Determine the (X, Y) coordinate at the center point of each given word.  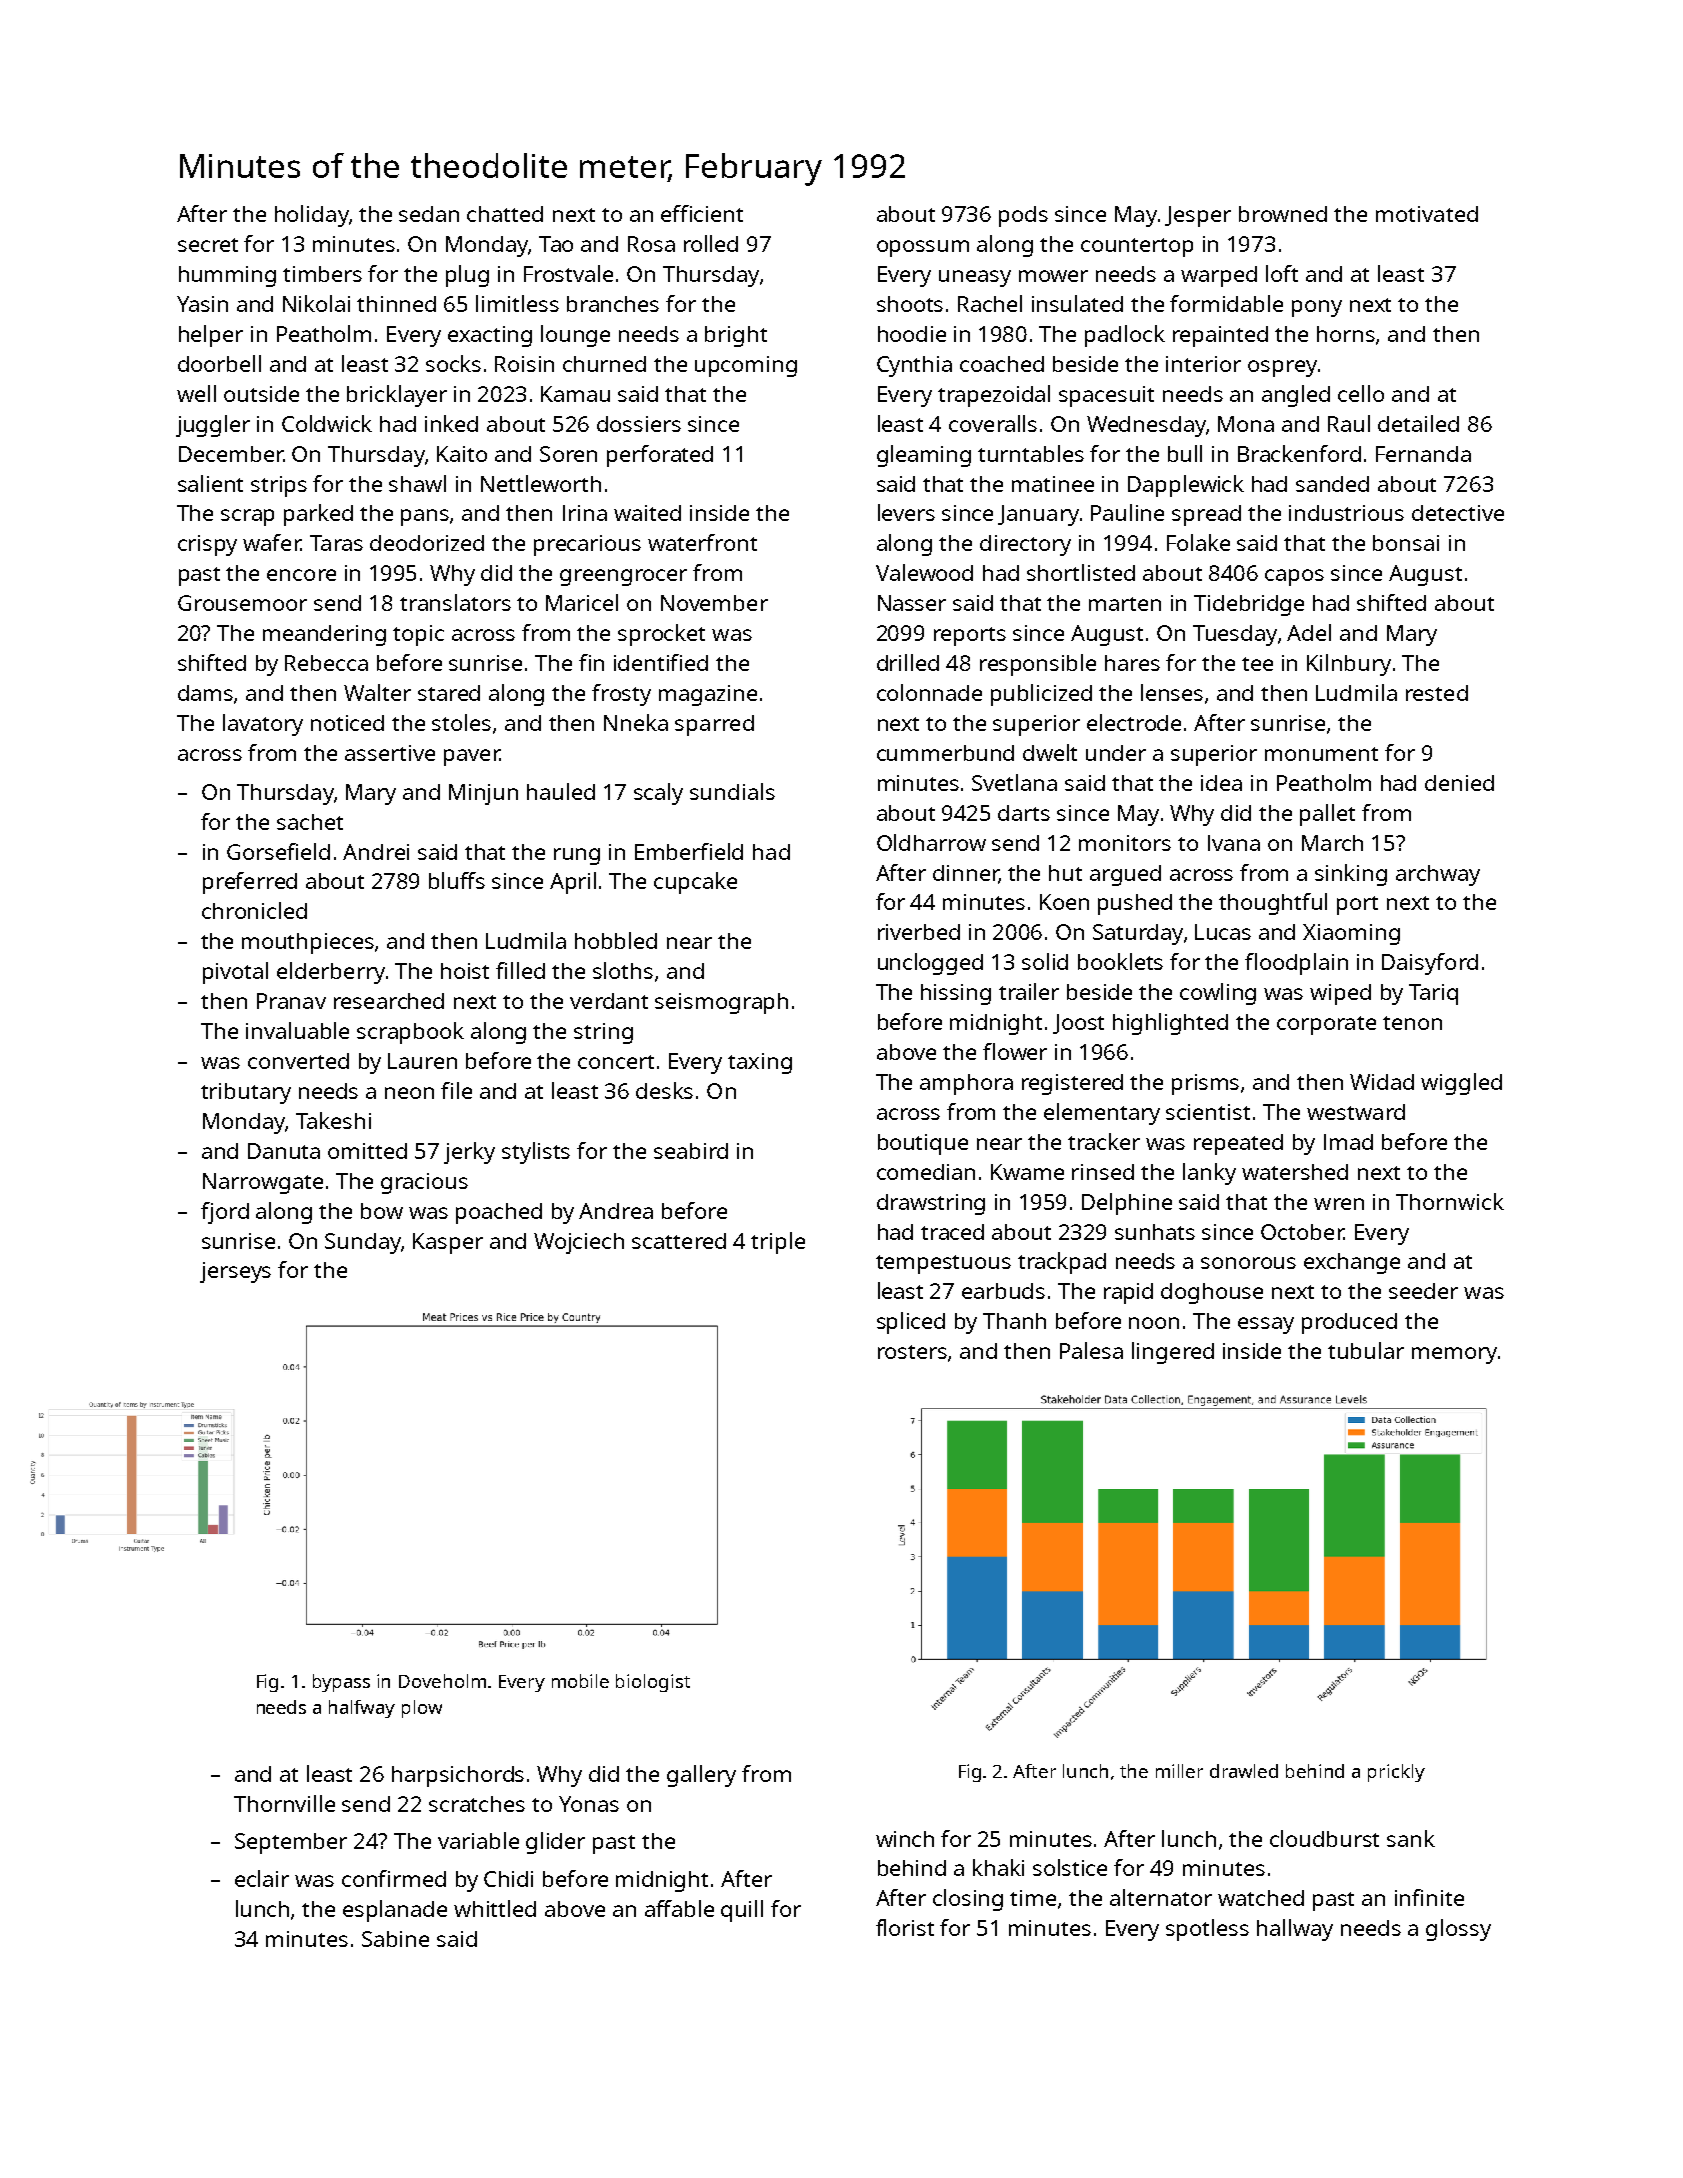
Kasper (448, 1243)
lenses (1172, 692)
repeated (1238, 1144)
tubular (1366, 1350)
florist (905, 1927)
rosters (912, 1352)
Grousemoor (242, 603)
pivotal (235, 973)
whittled (495, 1908)
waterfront (702, 542)
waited (647, 513)
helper (211, 336)
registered (1072, 1084)
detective (1458, 513)
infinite (1429, 1897)
